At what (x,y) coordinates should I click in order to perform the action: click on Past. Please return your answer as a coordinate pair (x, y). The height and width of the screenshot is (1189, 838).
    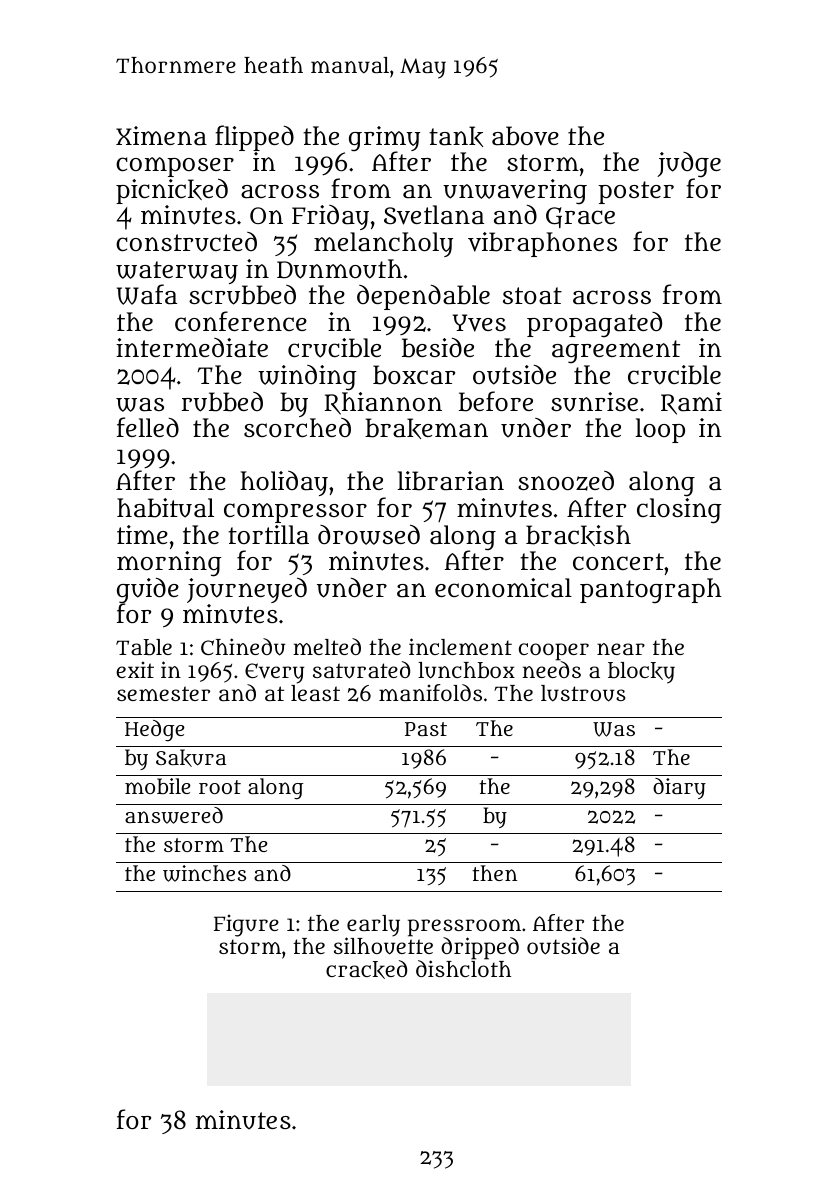
    Looking at the image, I should click on (426, 729).
